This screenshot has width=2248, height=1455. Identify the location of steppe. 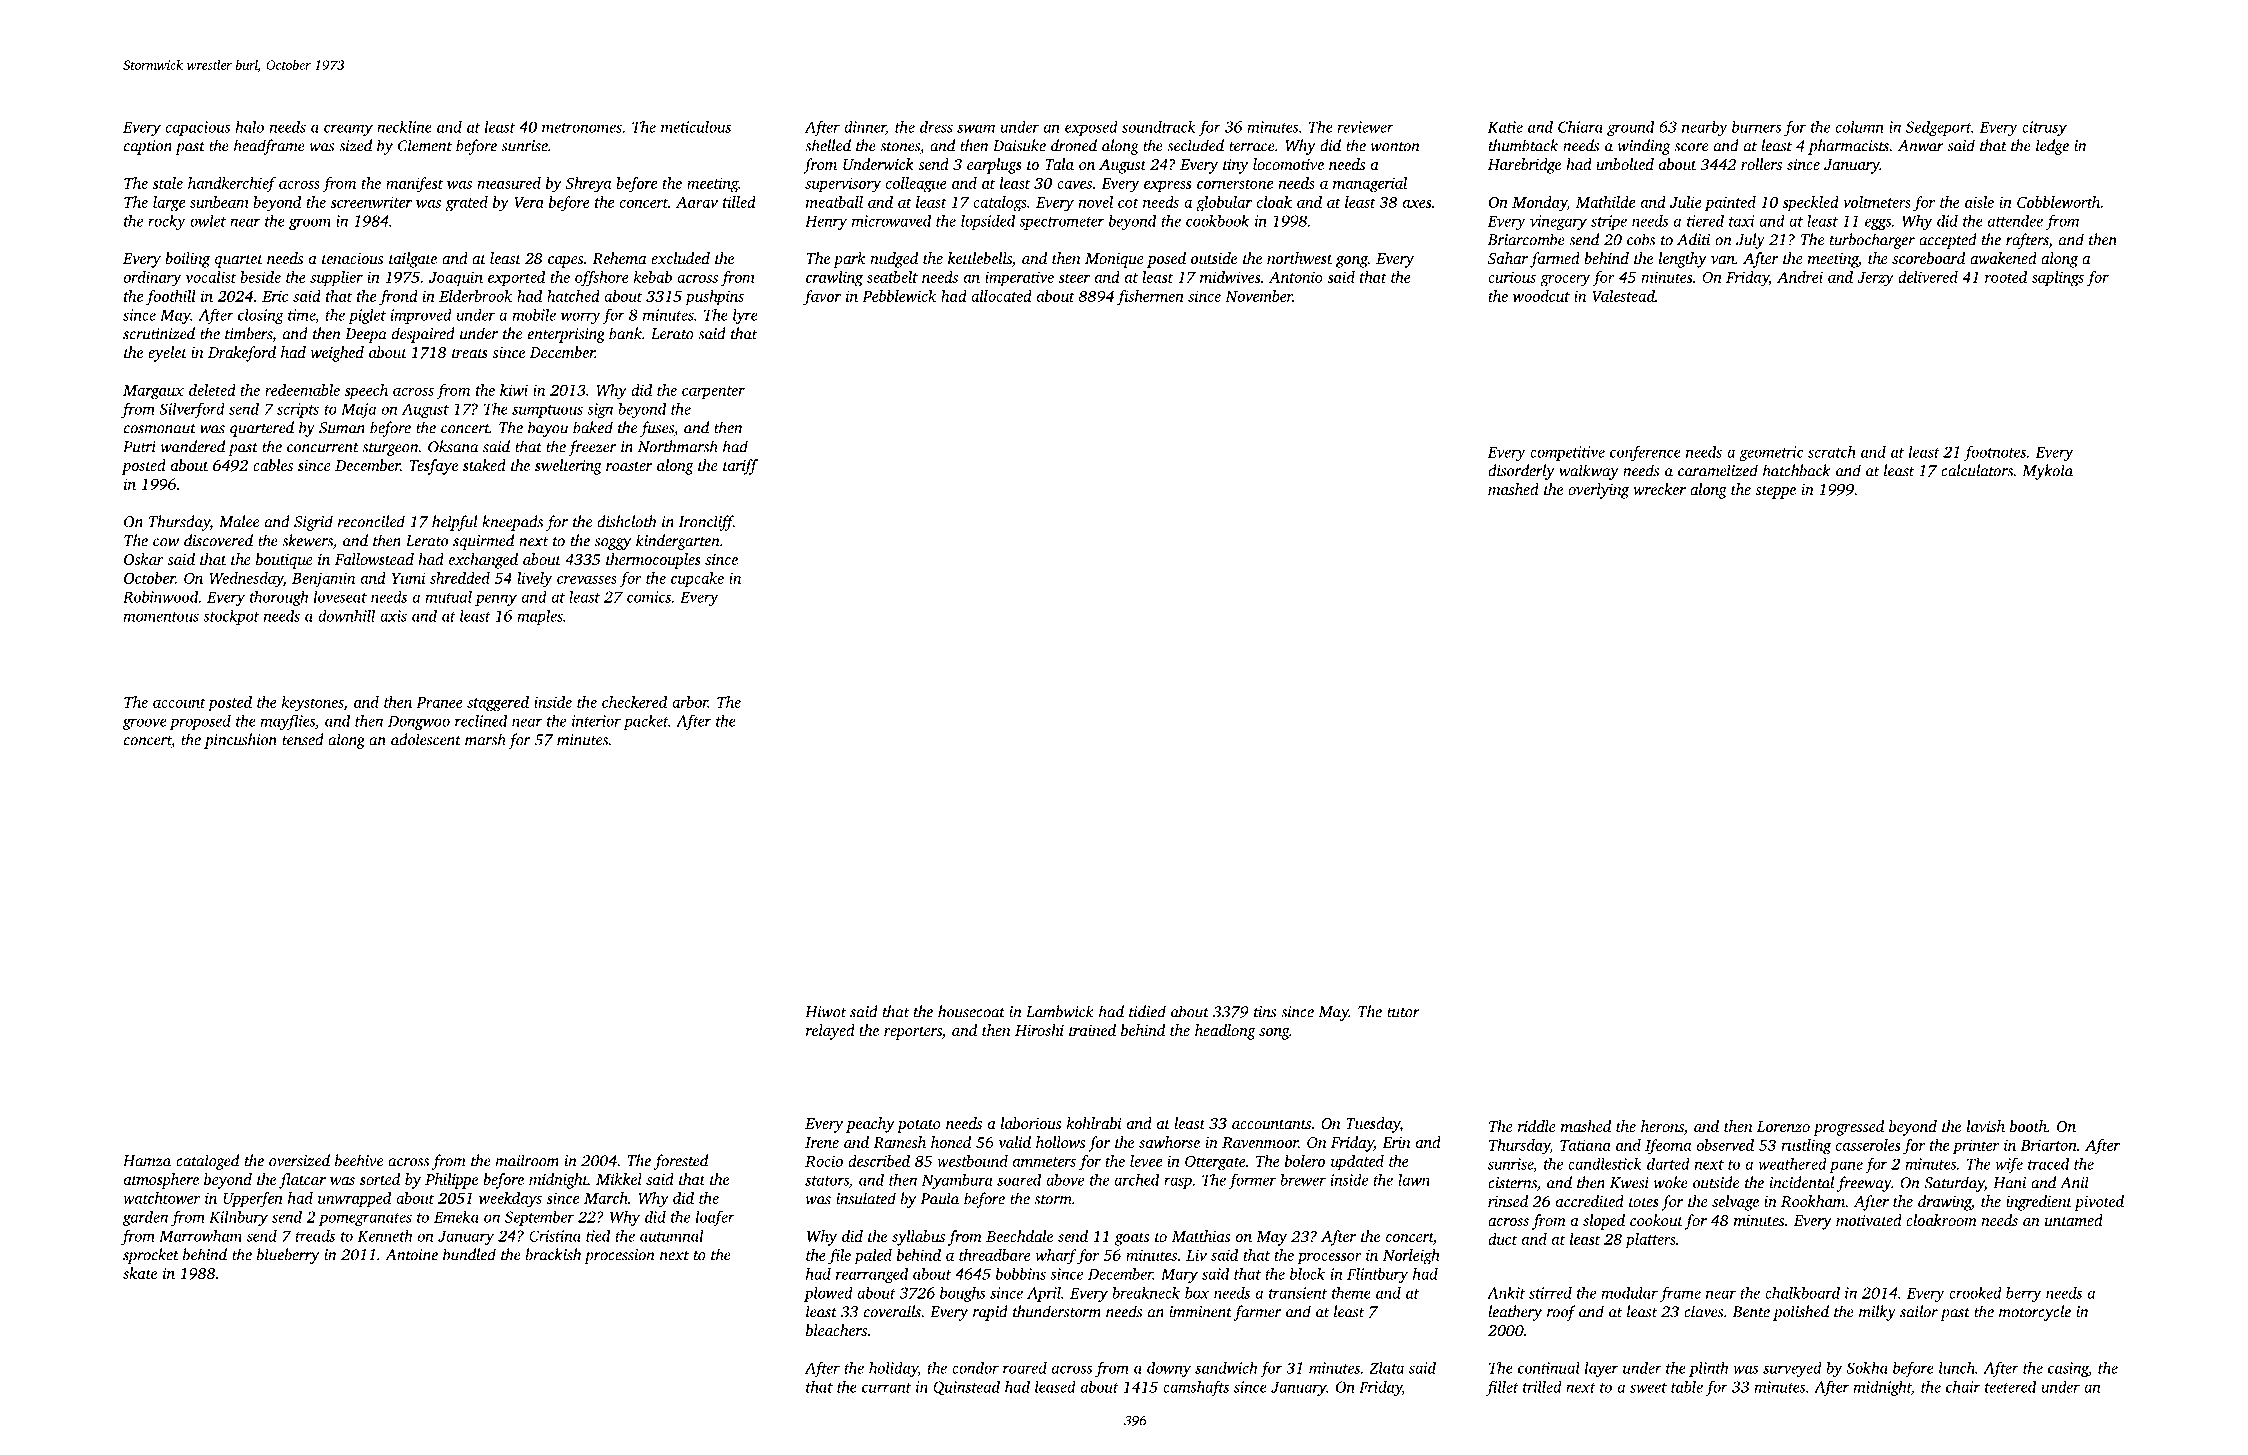
(1775, 492).
